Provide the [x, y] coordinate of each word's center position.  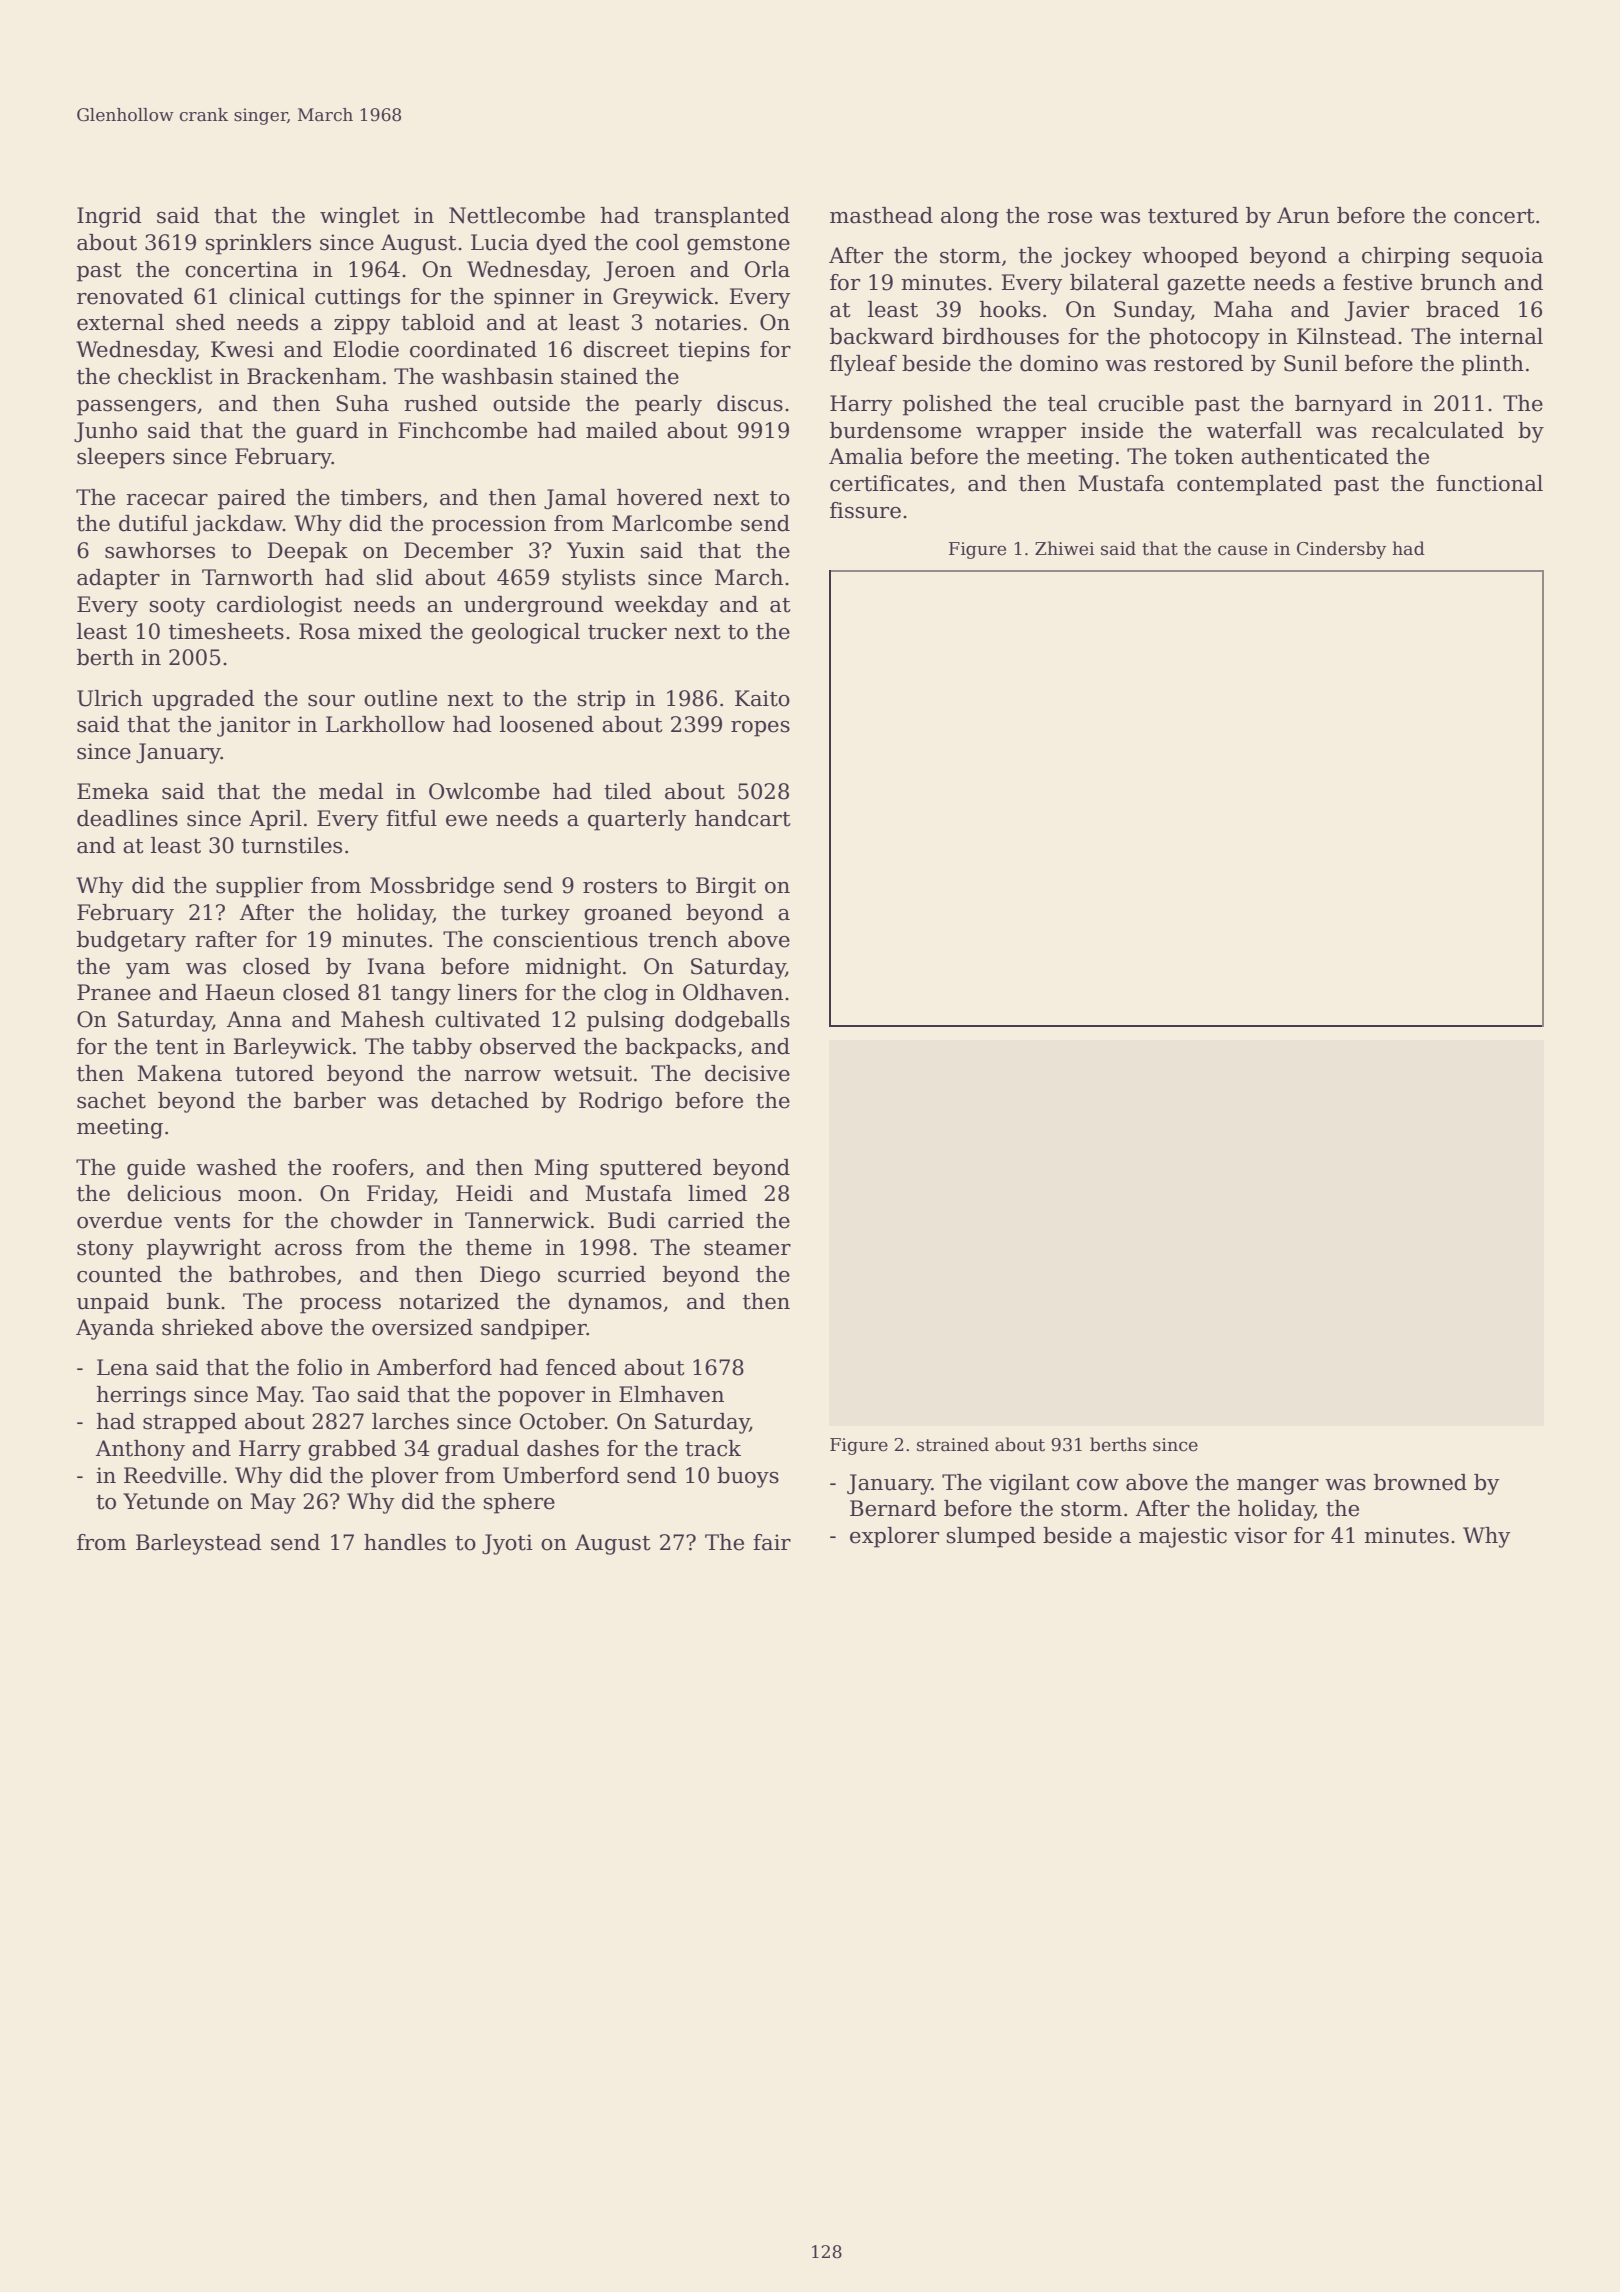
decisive [747, 1073]
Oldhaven [733, 992]
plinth [1493, 365]
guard [327, 432]
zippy [362, 324]
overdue [119, 1220]
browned [1420, 1482]
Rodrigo [620, 1102]
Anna [254, 1019]
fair [772, 1542]
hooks [1010, 309]
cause [1242, 550]
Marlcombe [672, 523]
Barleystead [199, 1544]
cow [1098, 1485]
